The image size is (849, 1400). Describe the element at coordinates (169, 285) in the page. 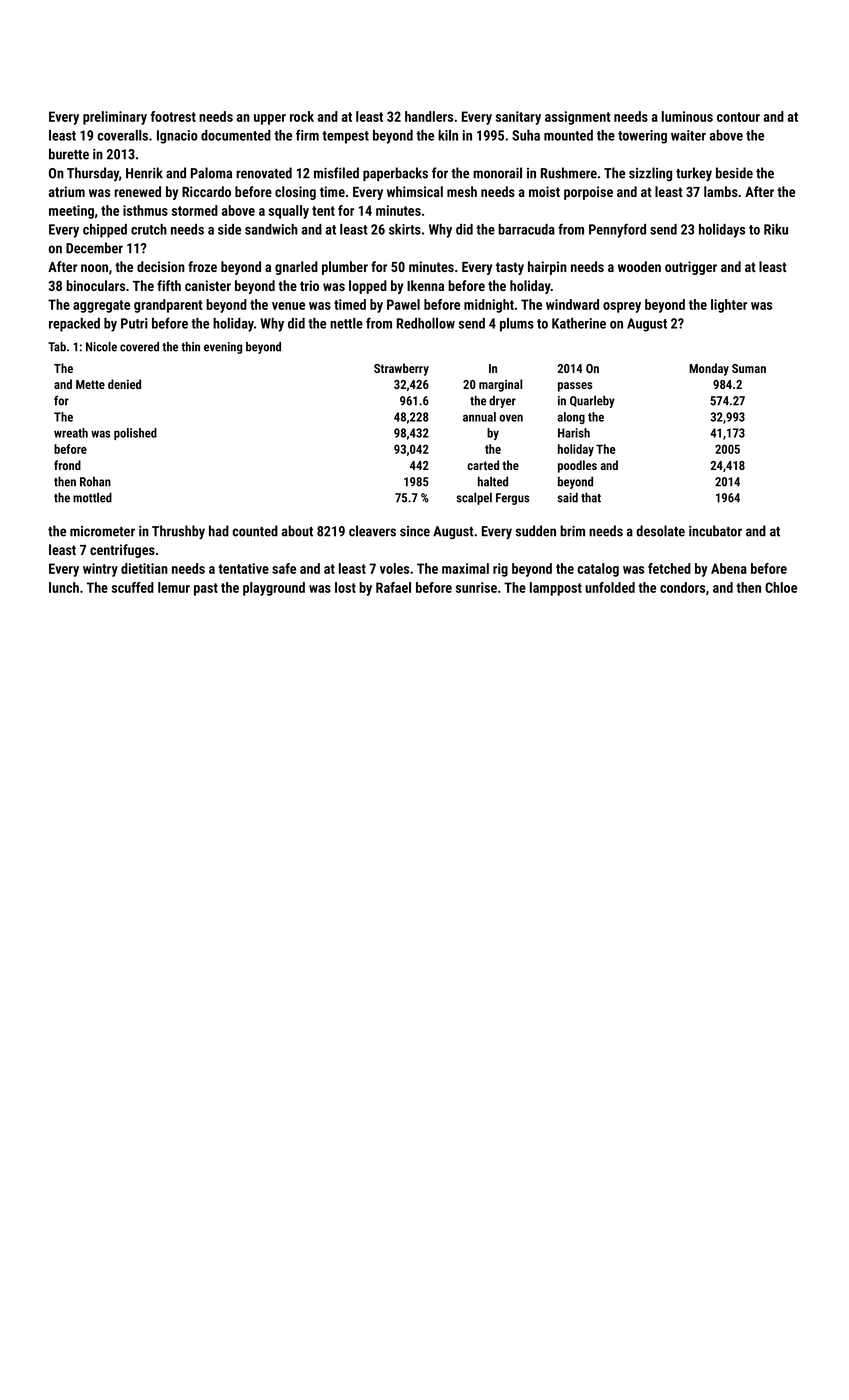

I see `fifth` at that location.
